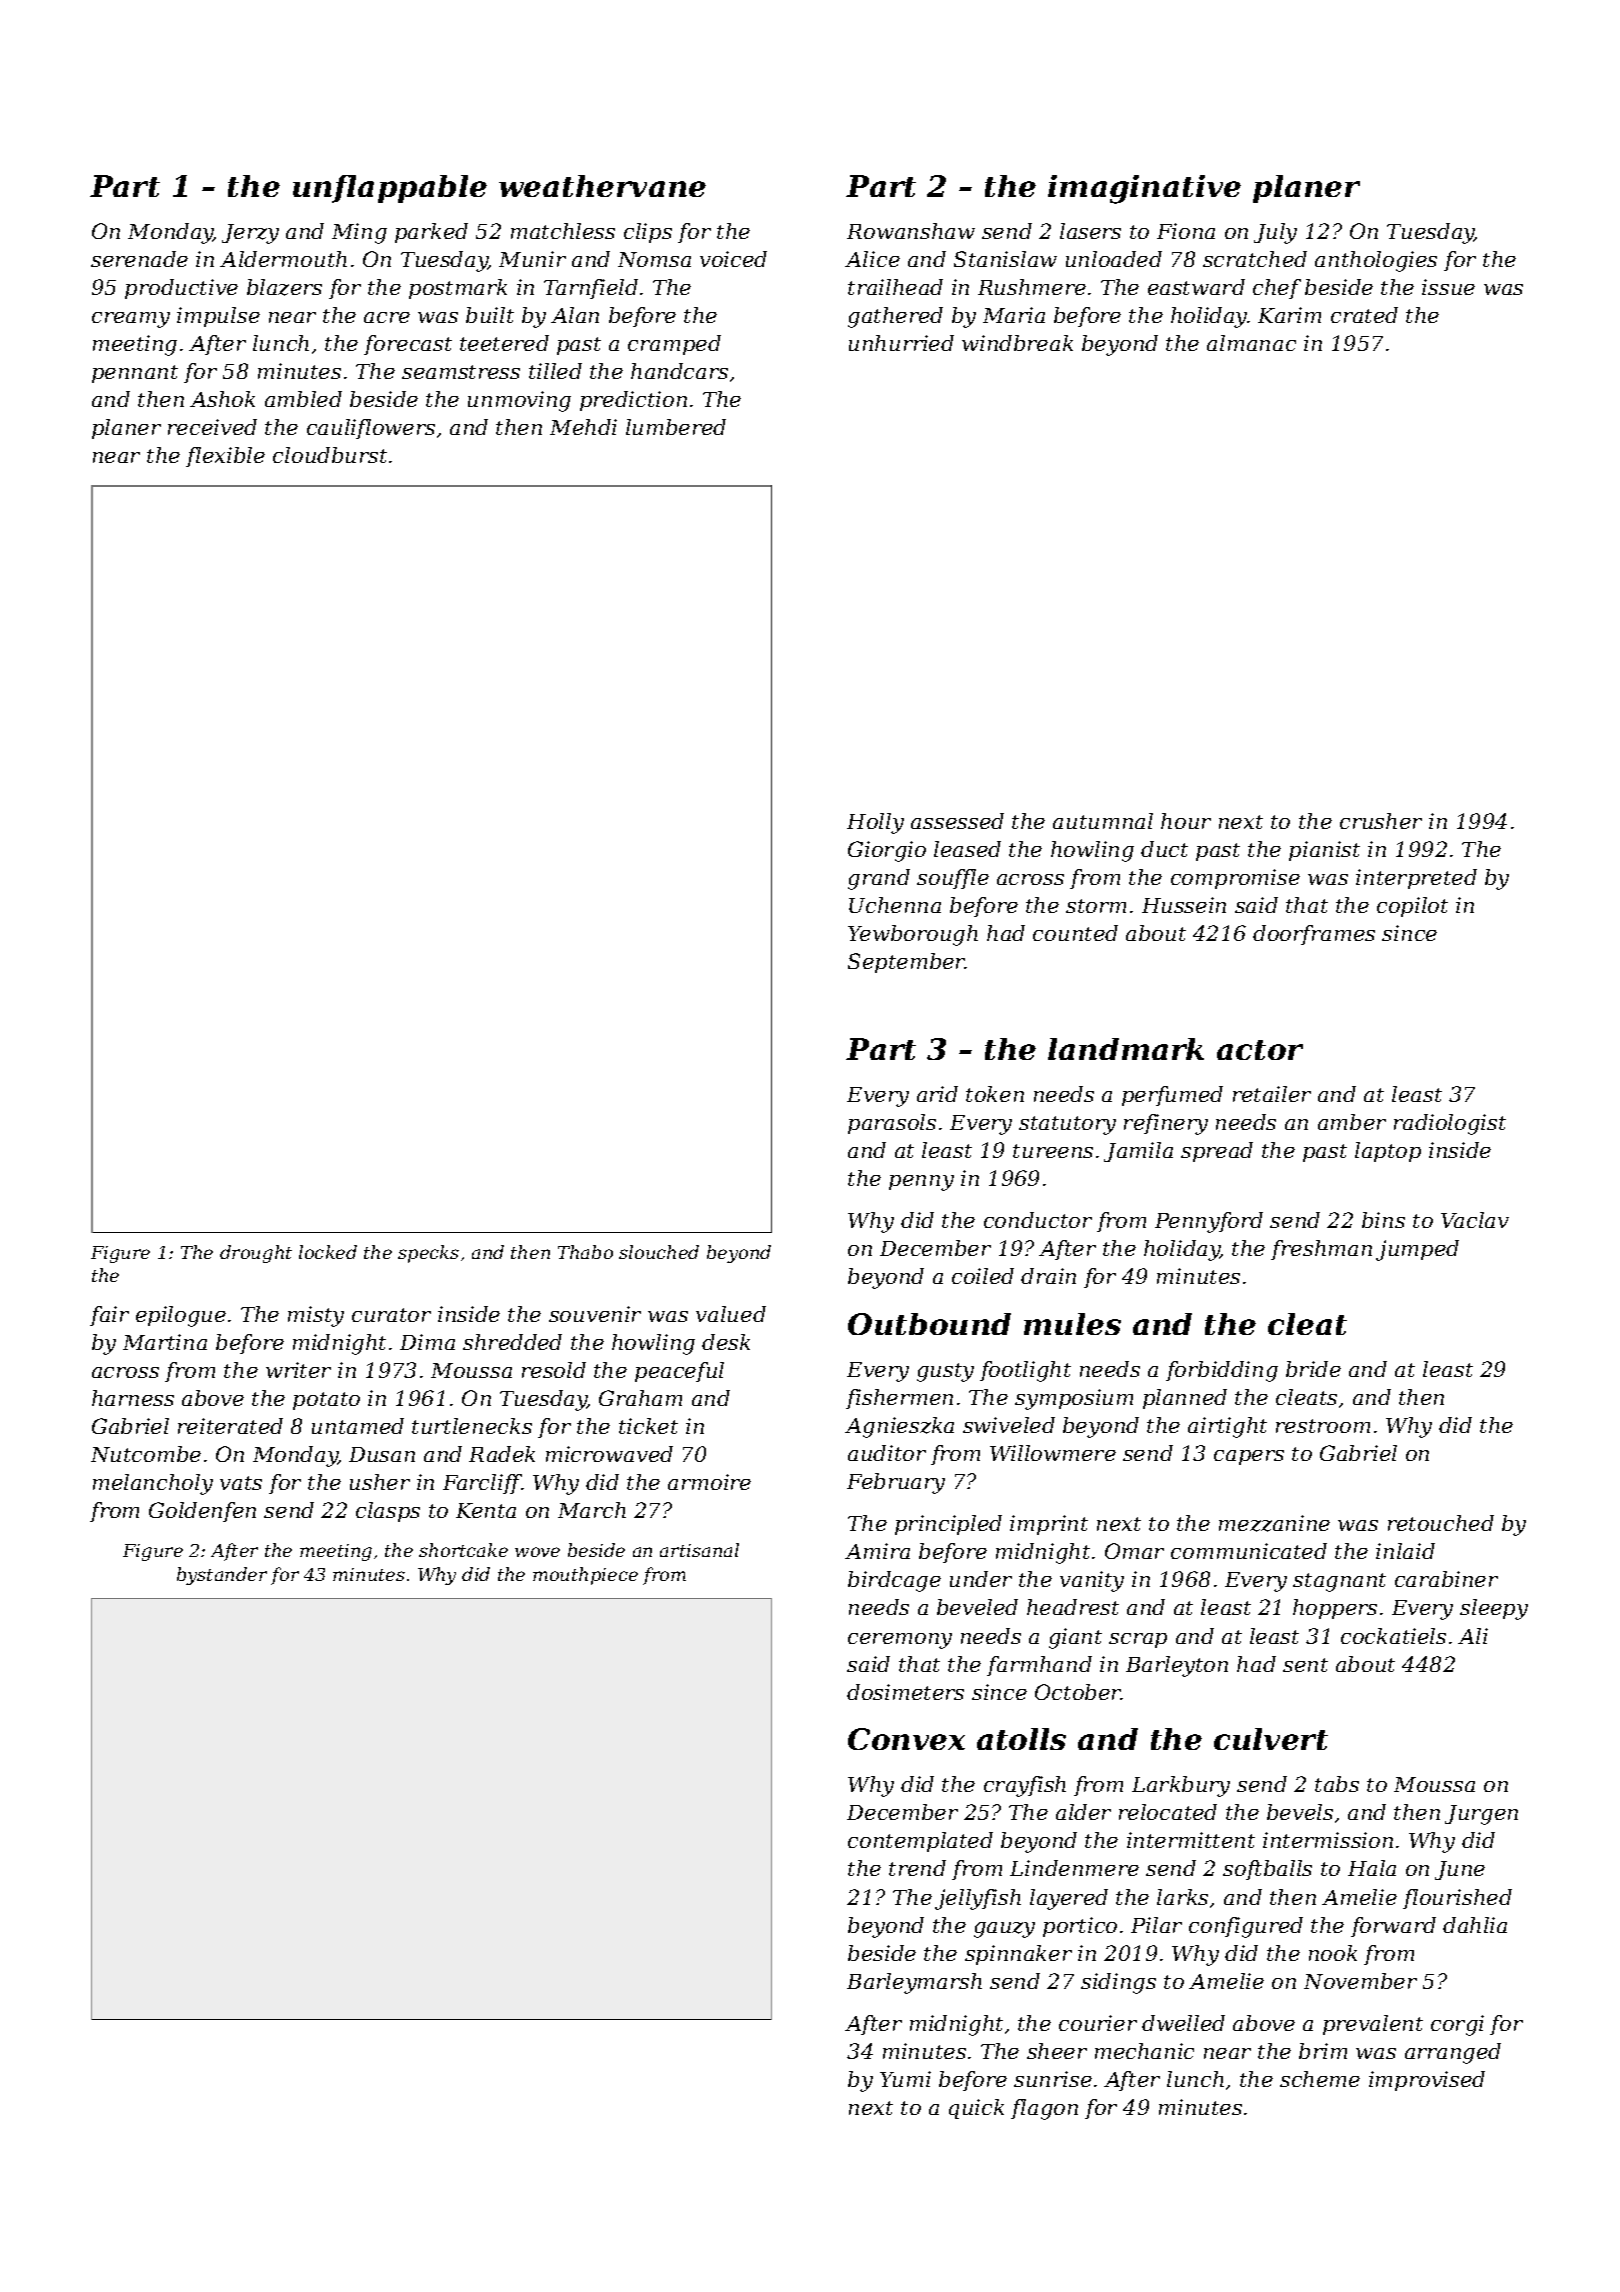 Image resolution: width=1620 pixels, height=2292 pixels. I want to click on unhurried, so click(901, 343).
